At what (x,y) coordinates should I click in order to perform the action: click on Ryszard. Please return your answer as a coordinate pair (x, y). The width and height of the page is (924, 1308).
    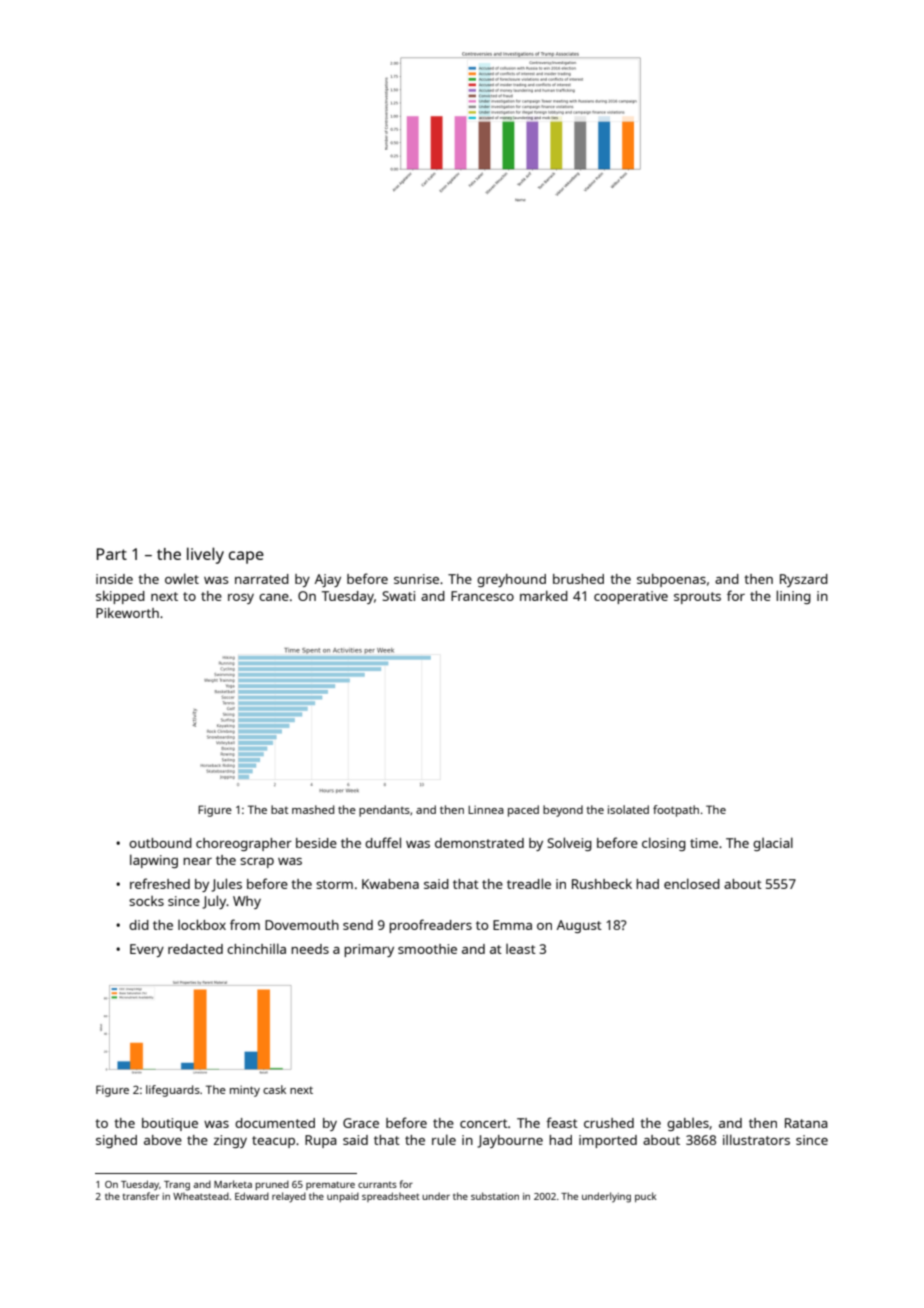
    Looking at the image, I should click on (804, 580).
